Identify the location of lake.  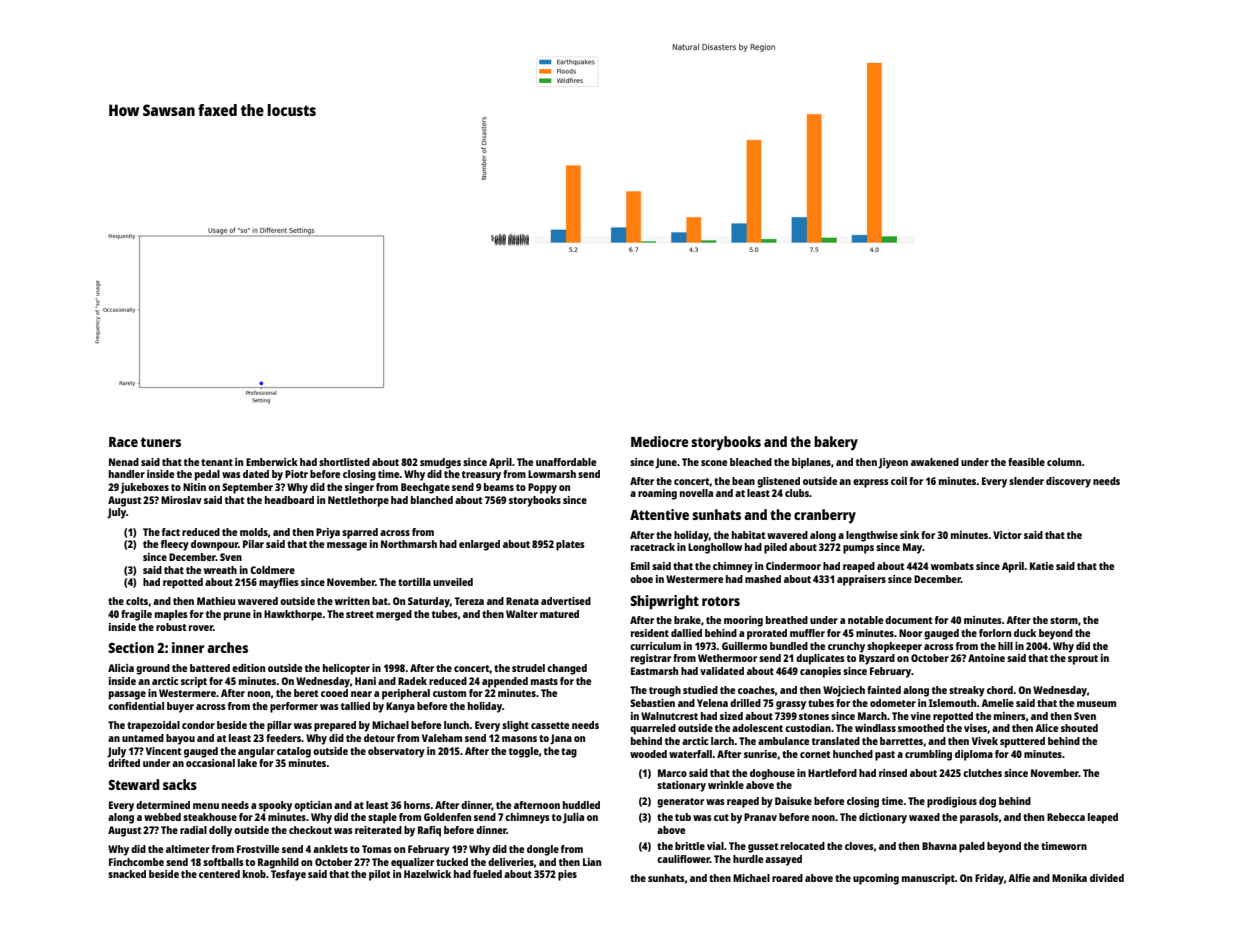
(247, 763).
